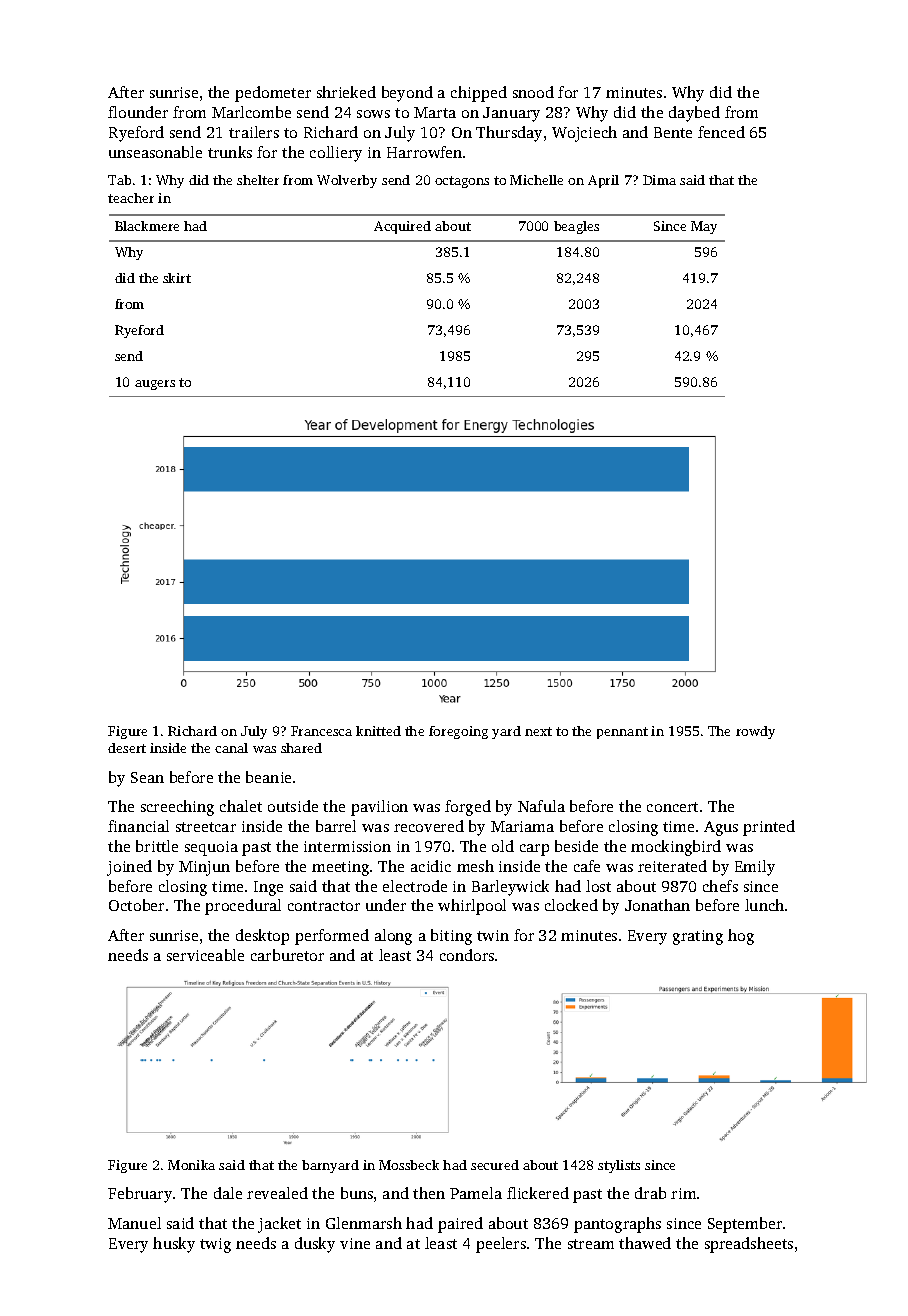  I want to click on beyond, so click(407, 94).
